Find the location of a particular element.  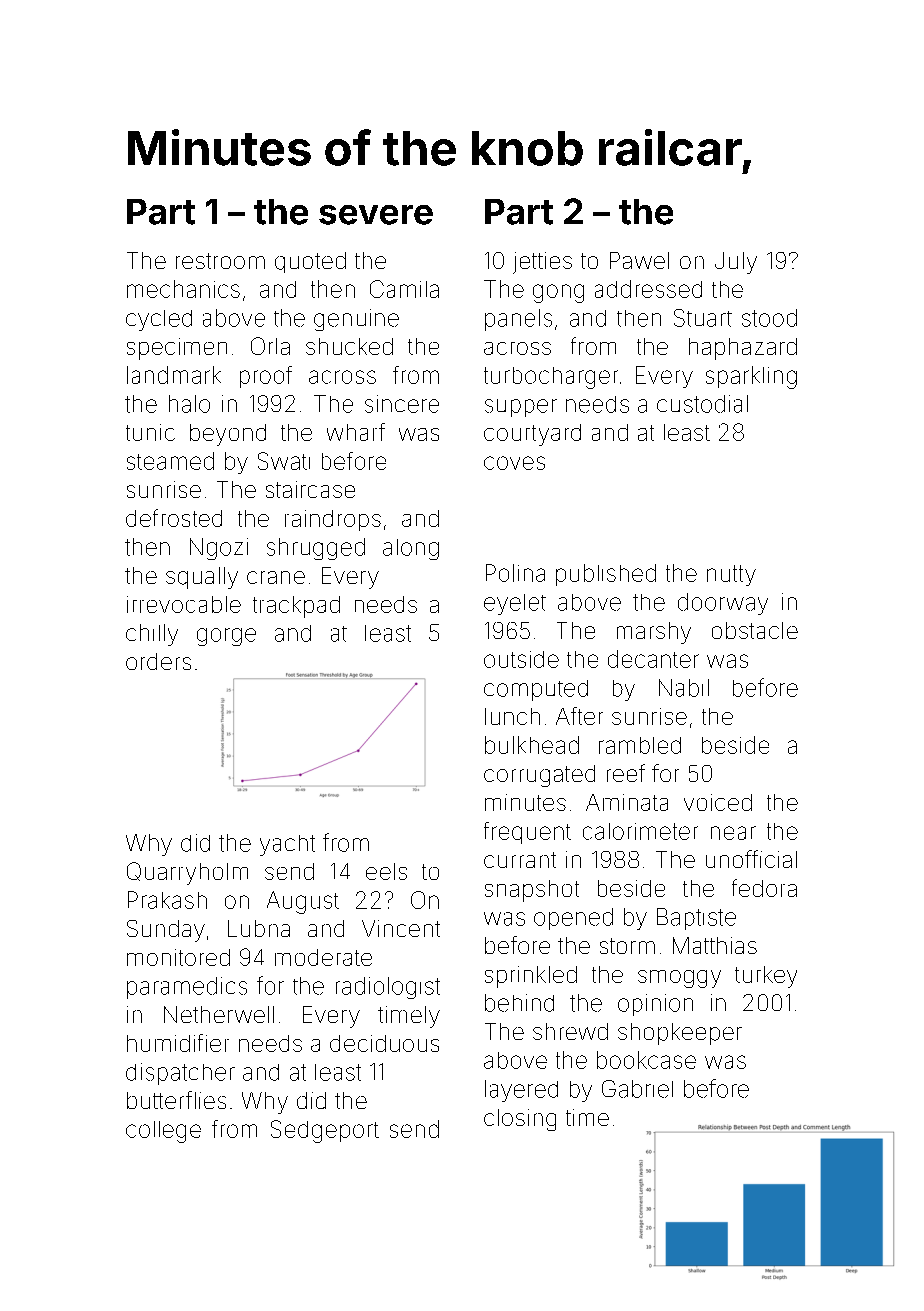

jetties is located at coordinates (542, 263).
